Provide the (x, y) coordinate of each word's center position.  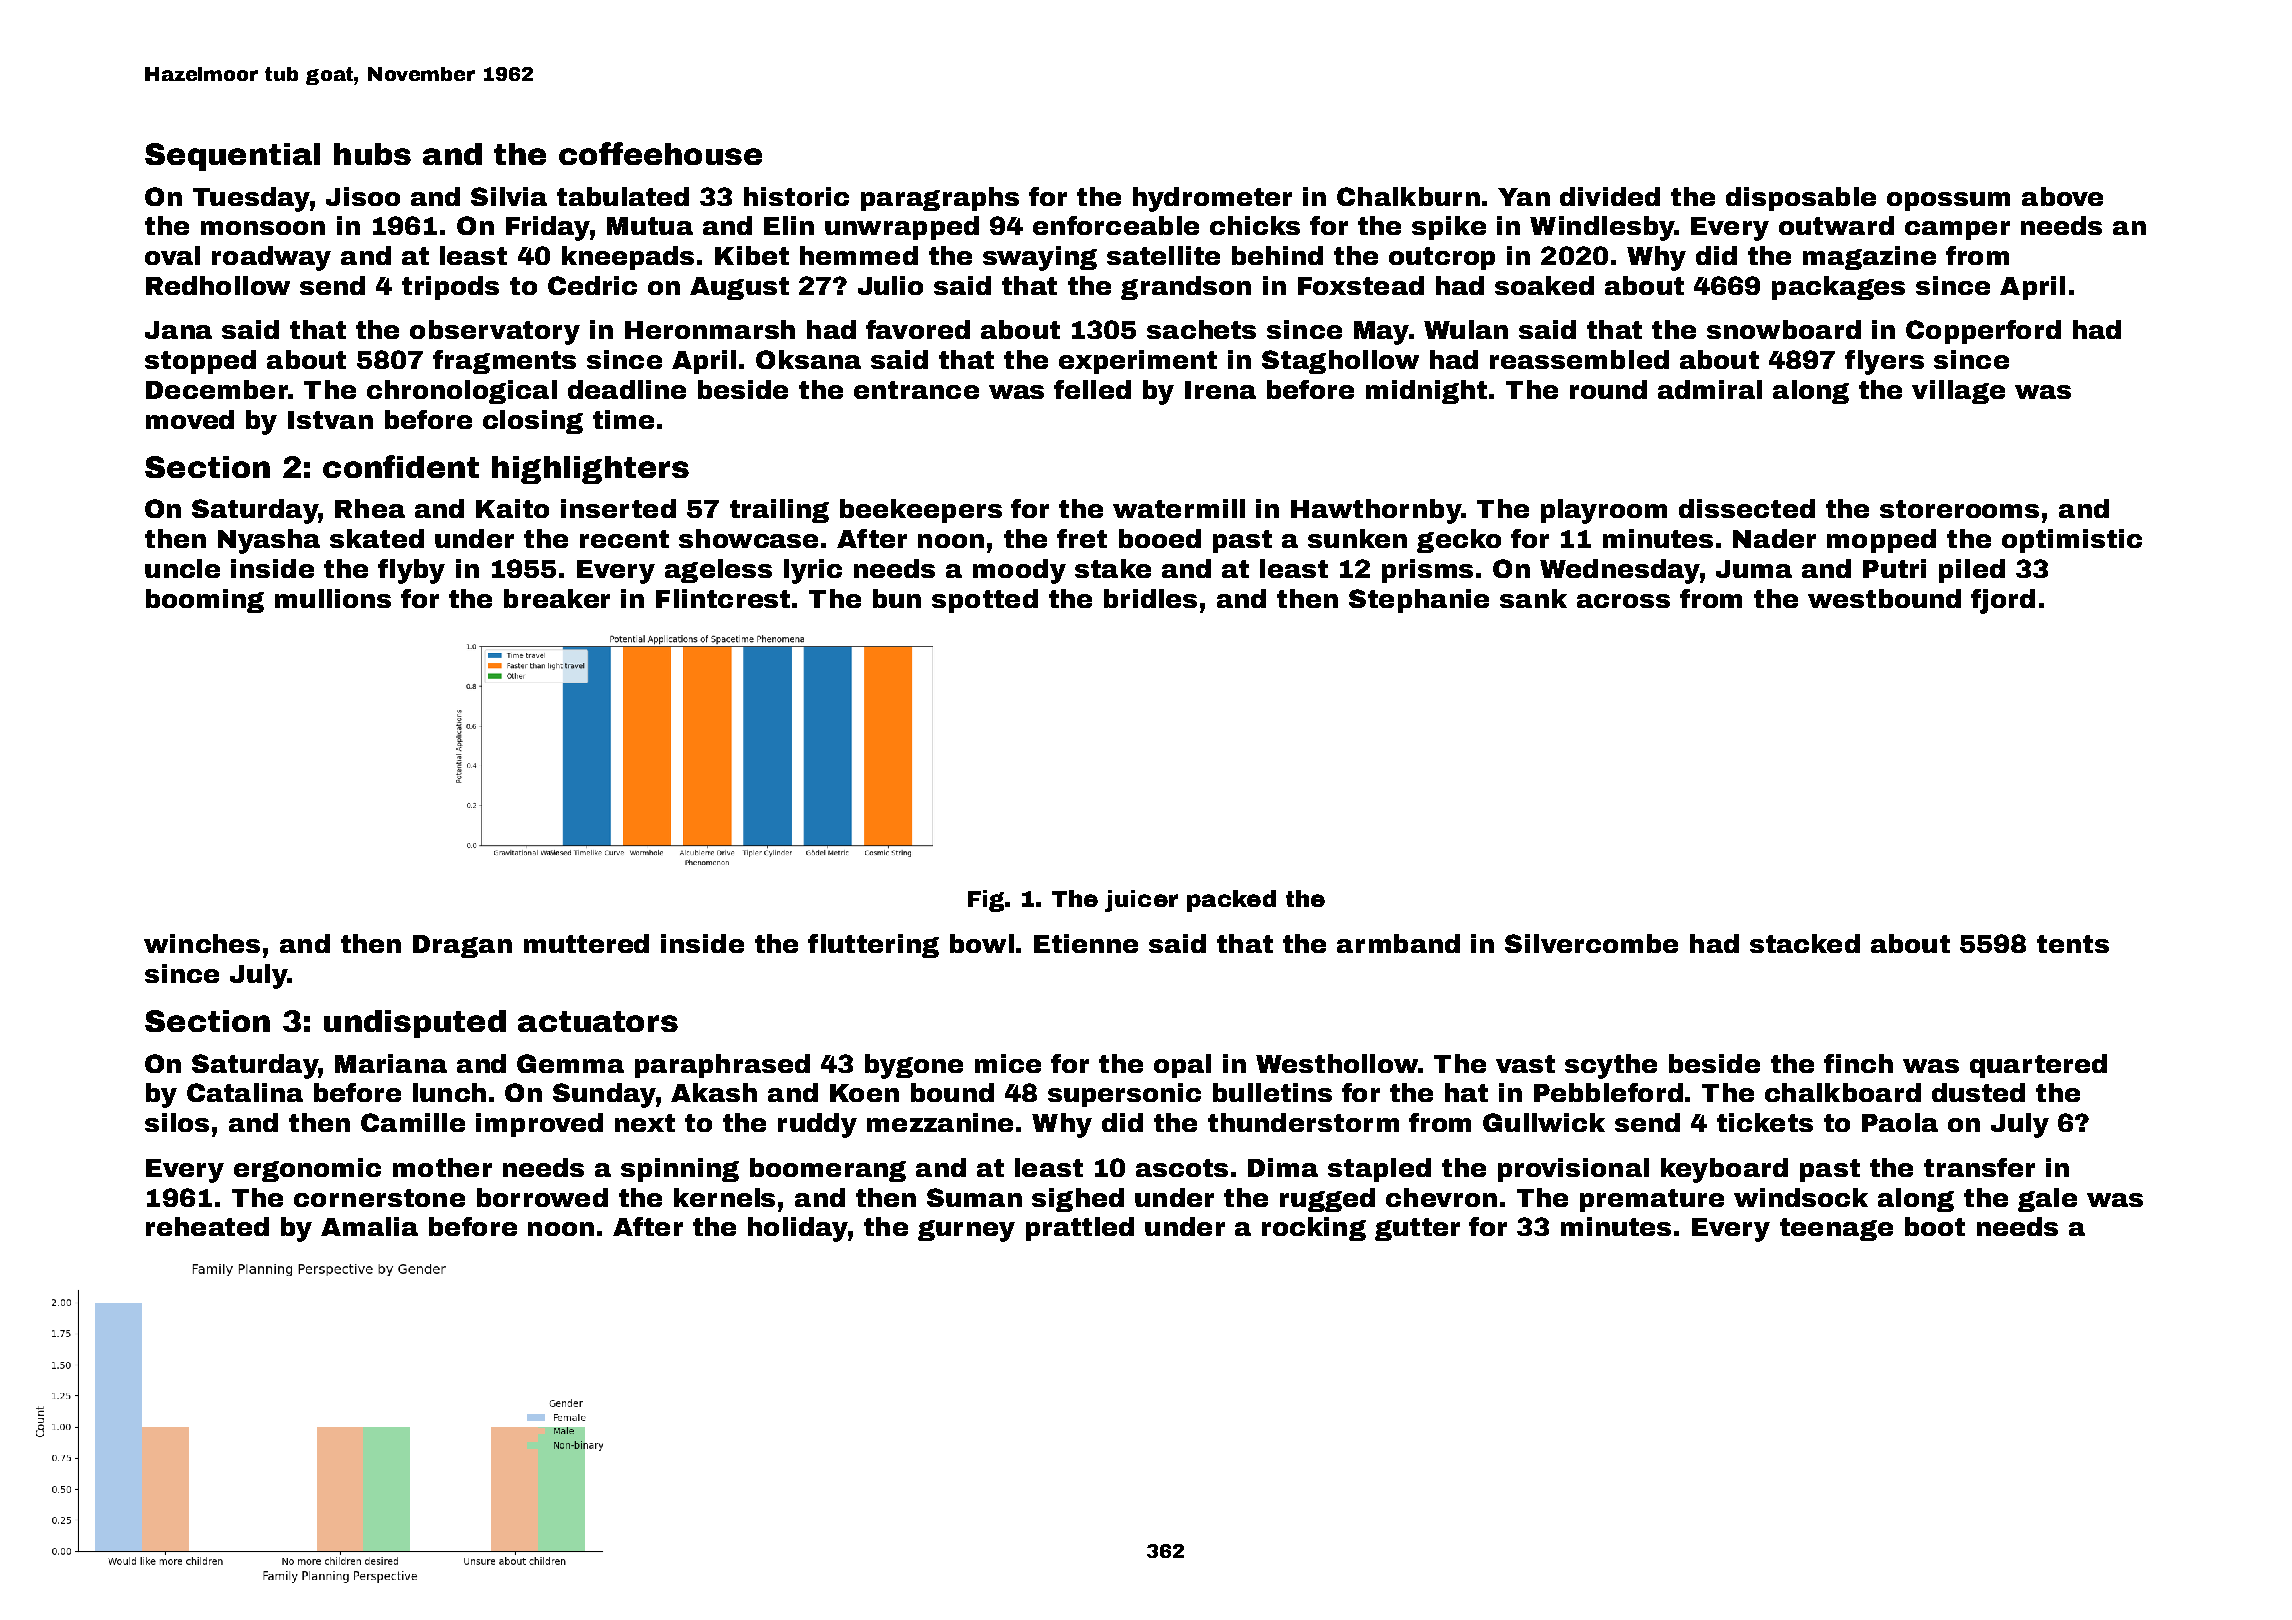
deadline (627, 389)
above (2062, 196)
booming (205, 601)
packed (1231, 901)
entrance (916, 390)
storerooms (1959, 509)
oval (172, 255)
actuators (598, 1021)
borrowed (542, 1197)
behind (1277, 255)
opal (1182, 1066)
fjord (2003, 601)
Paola (1900, 1122)
